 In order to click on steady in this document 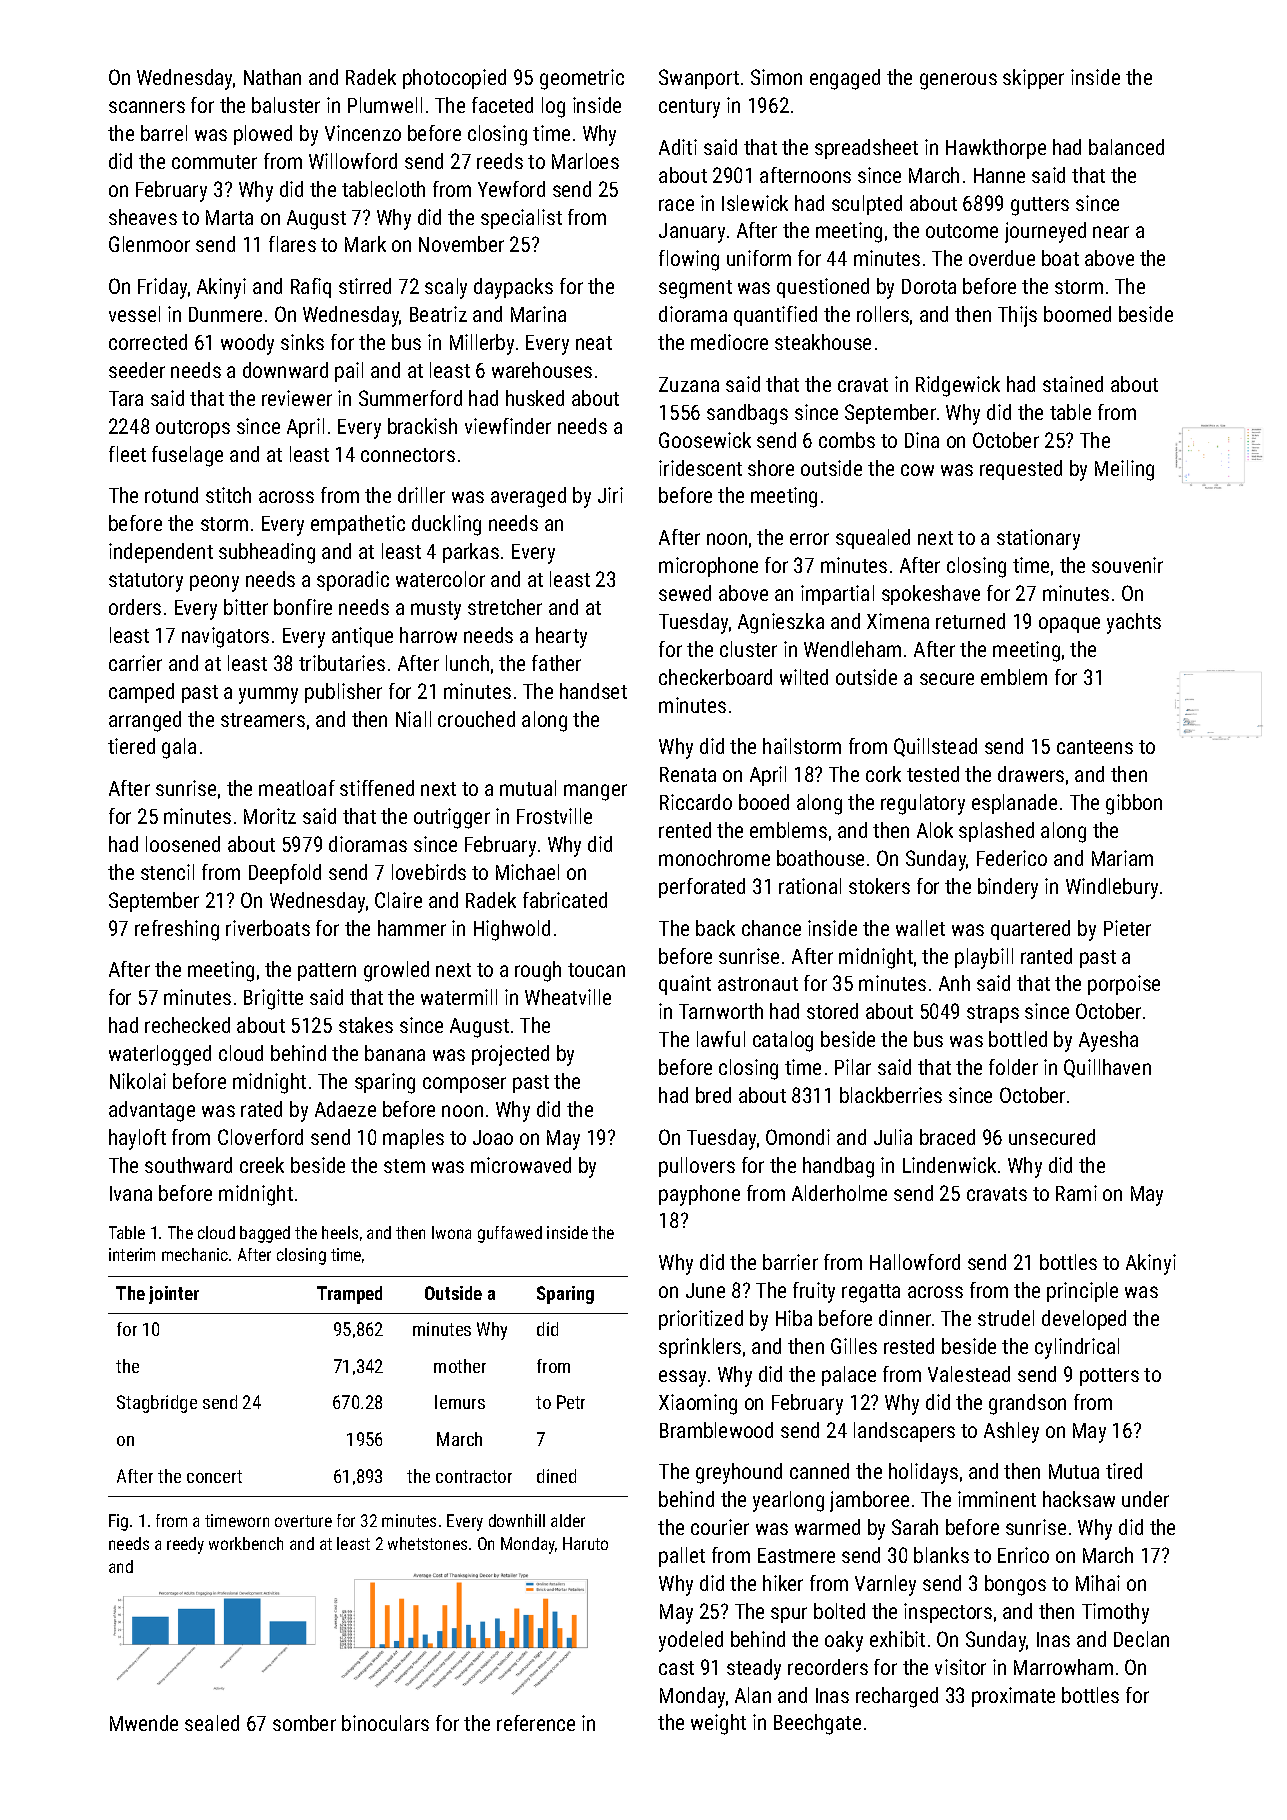, I will do `click(754, 1669)`.
